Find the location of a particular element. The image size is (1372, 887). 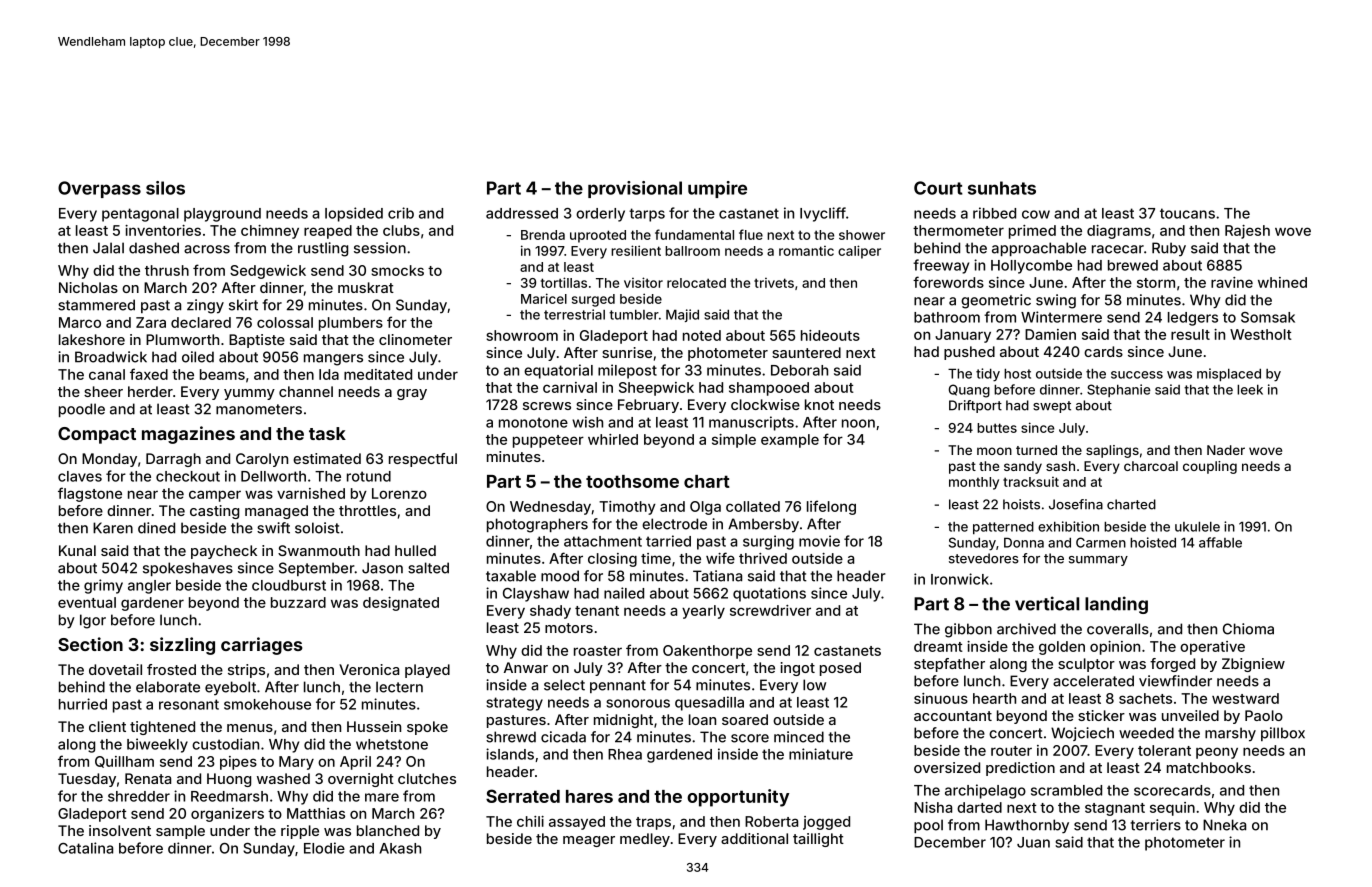

trivets is located at coordinates (774, 283).
